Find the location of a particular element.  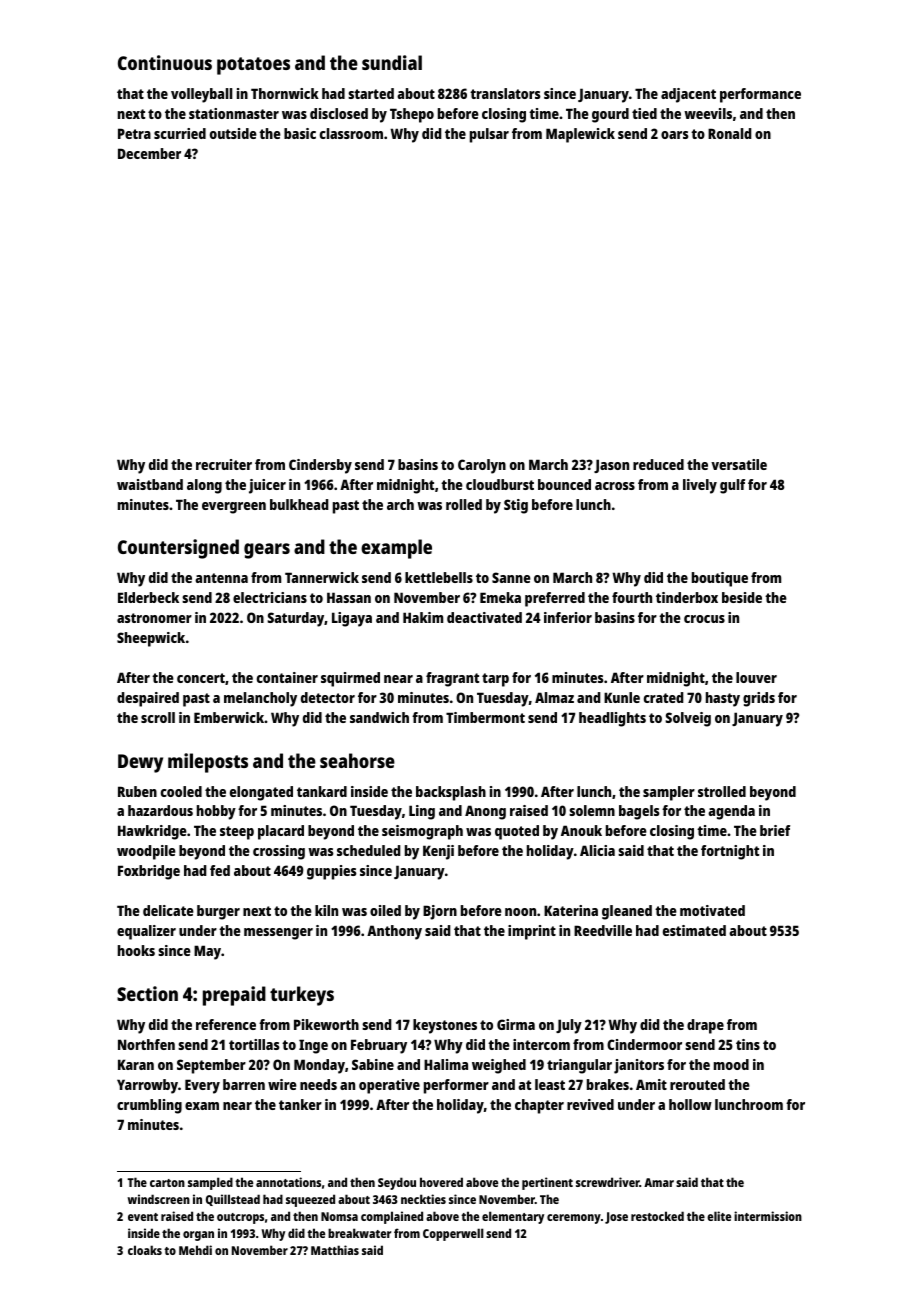

intermission is located at coordinates (768, 1216).
